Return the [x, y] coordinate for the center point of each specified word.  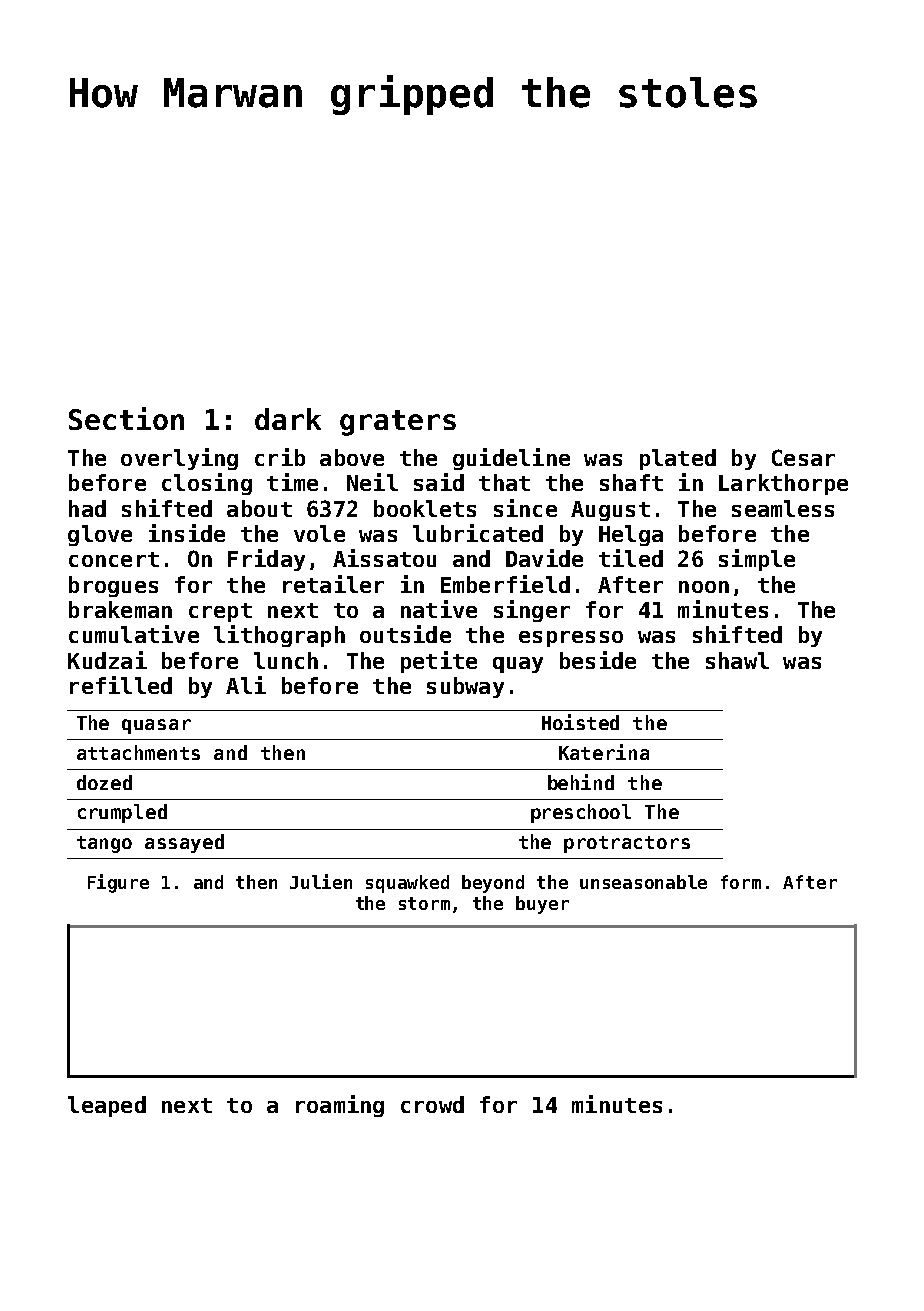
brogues [113, 586]
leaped [107, 1106]
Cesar [803, 457]
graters [398, 423]
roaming [340, 1106]
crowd [432, 1104]
